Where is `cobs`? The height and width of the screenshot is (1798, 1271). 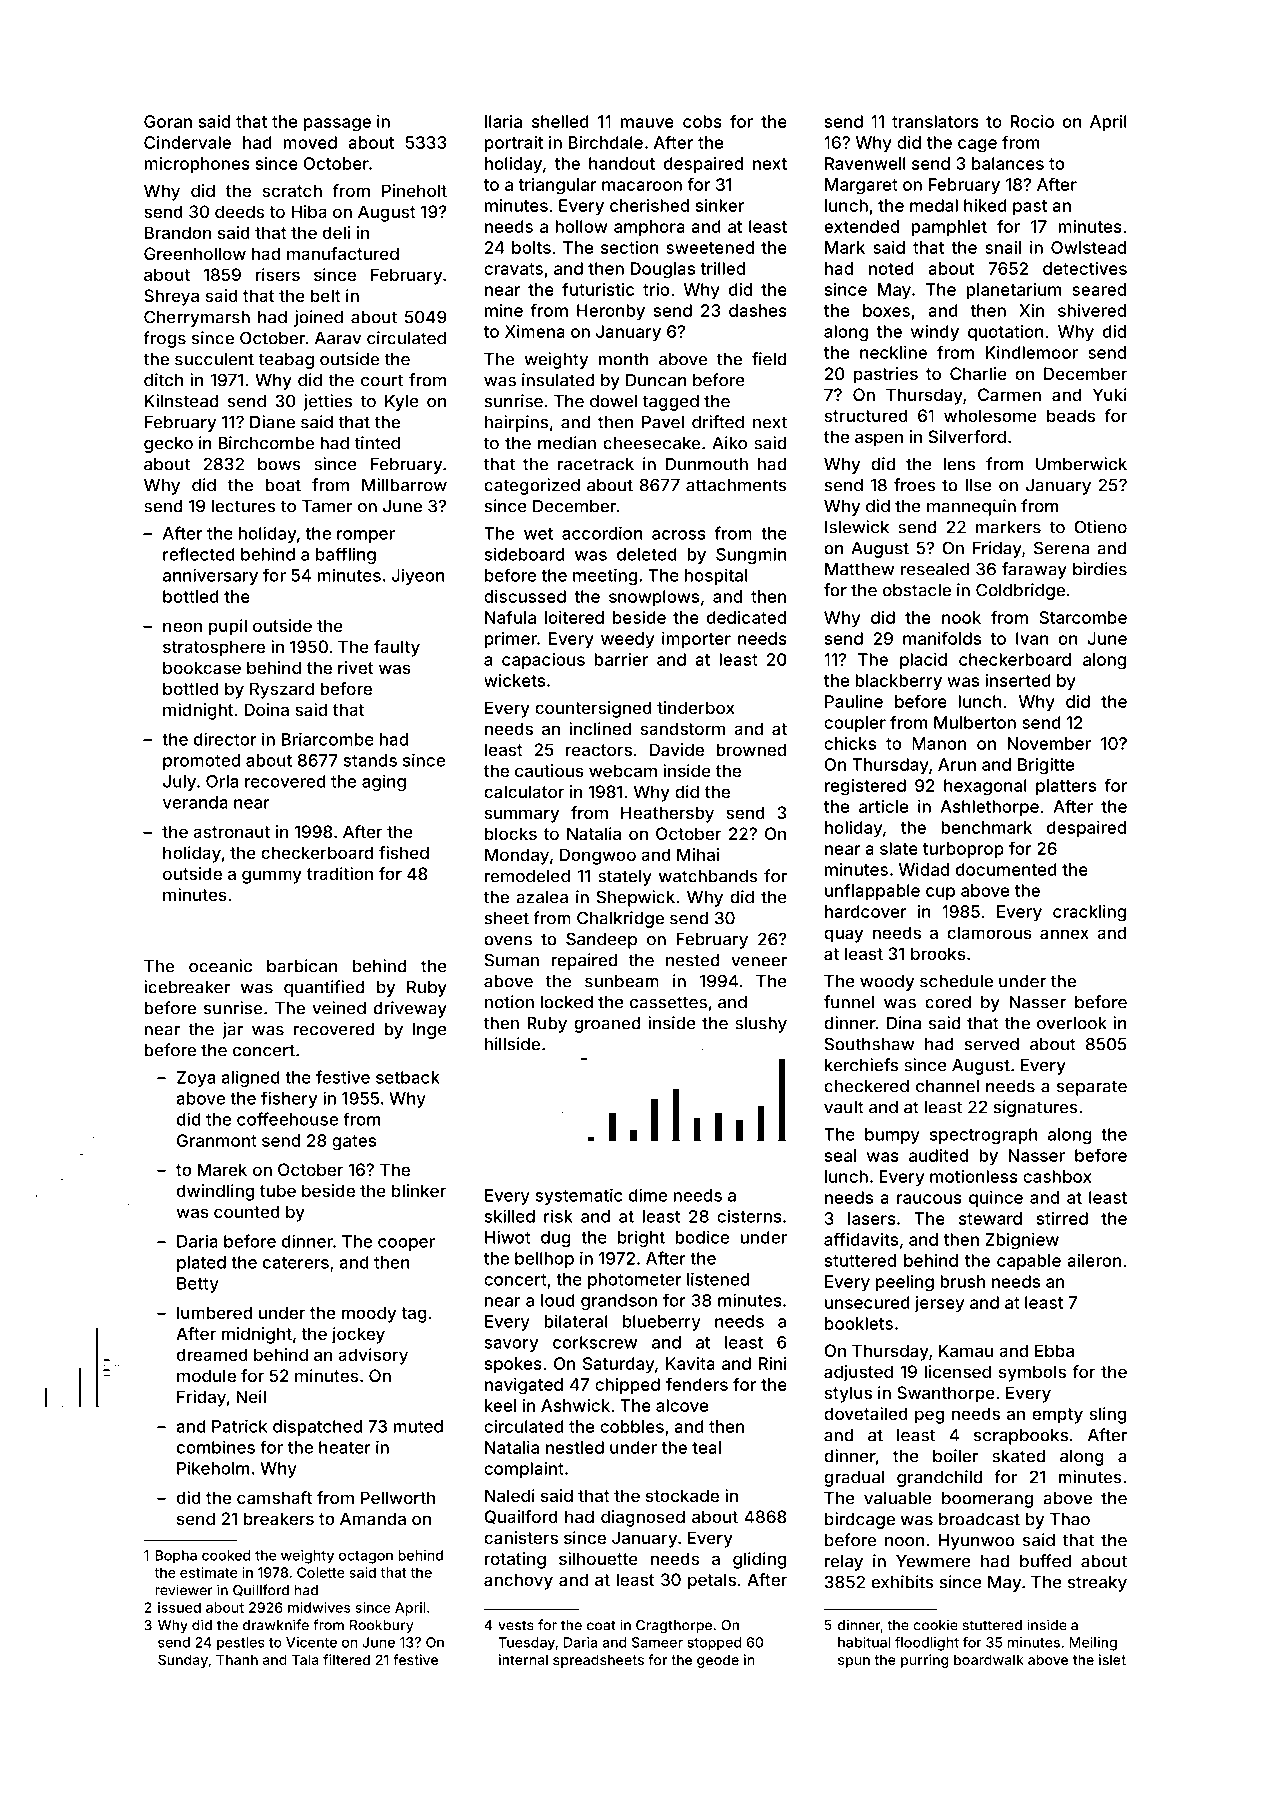
cobs is located at coordinates (702, 121).
